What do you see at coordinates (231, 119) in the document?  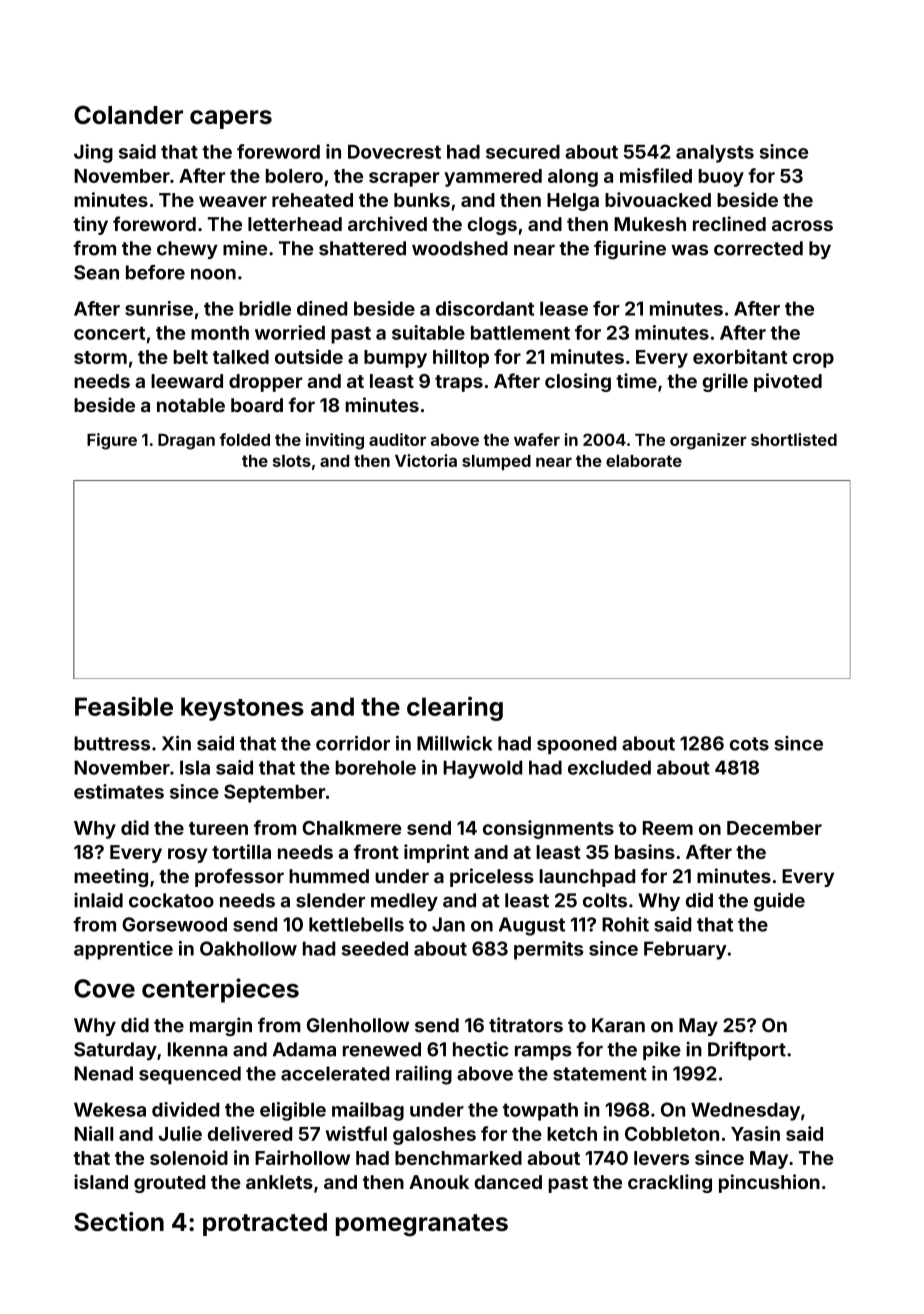 I see `capers` at bounding box center [231, 119].
